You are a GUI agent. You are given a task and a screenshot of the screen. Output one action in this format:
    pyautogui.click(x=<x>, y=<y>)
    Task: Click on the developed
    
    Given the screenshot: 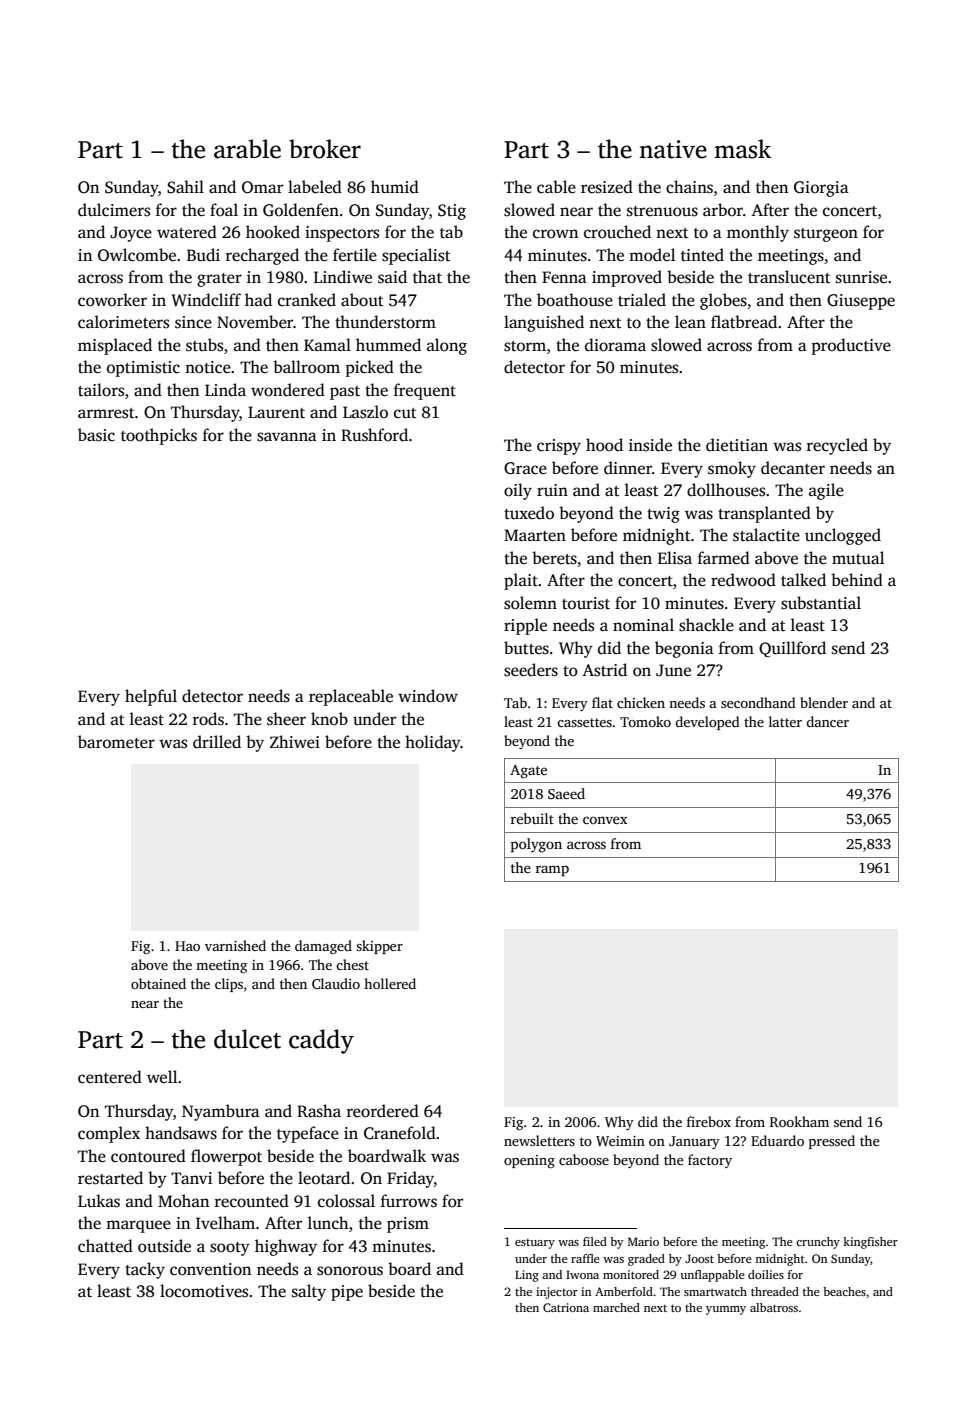 What is the action you would take?
    pyautogui.click(x=707, y=723)
